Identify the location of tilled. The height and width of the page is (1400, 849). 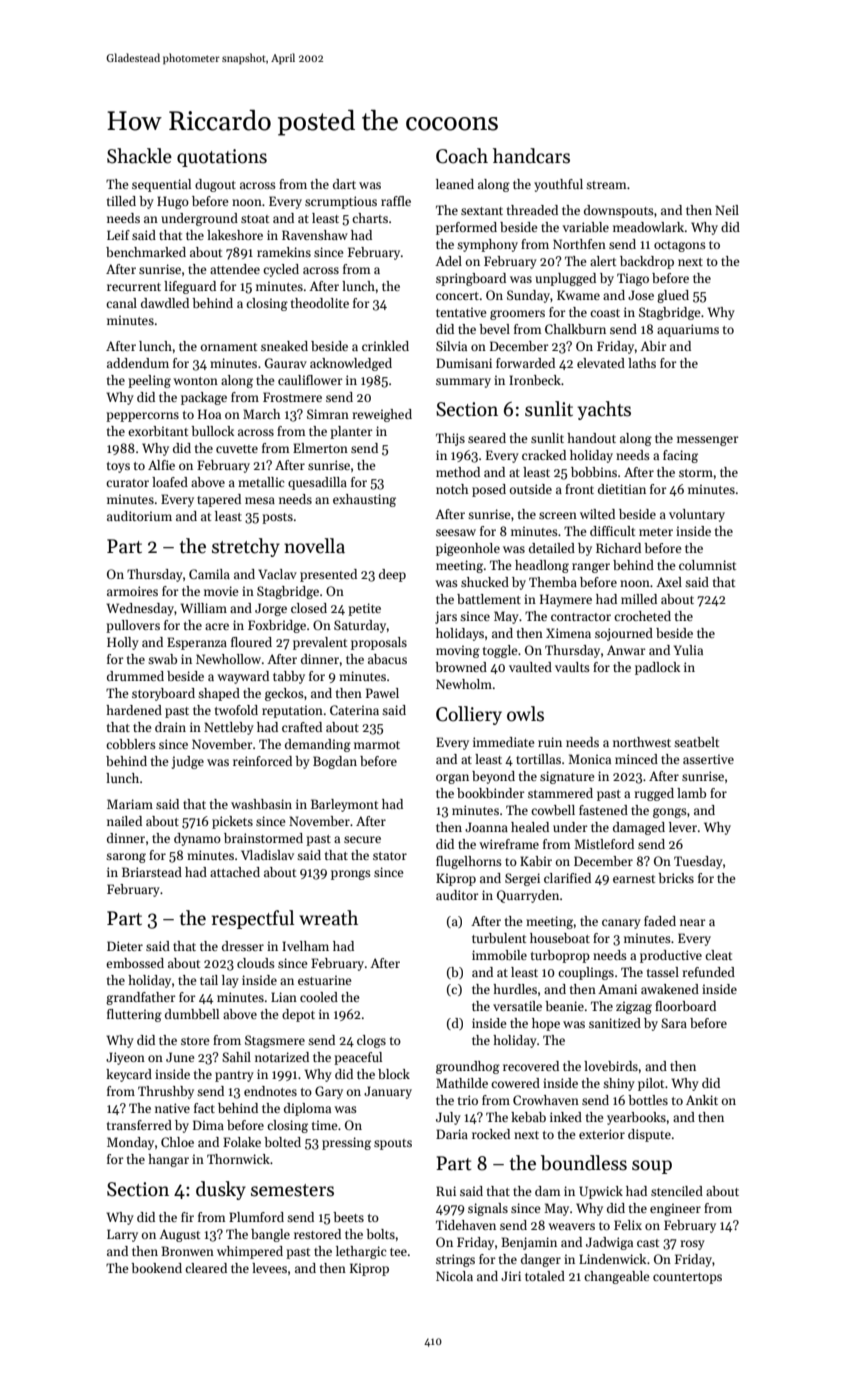
(121, 201).
